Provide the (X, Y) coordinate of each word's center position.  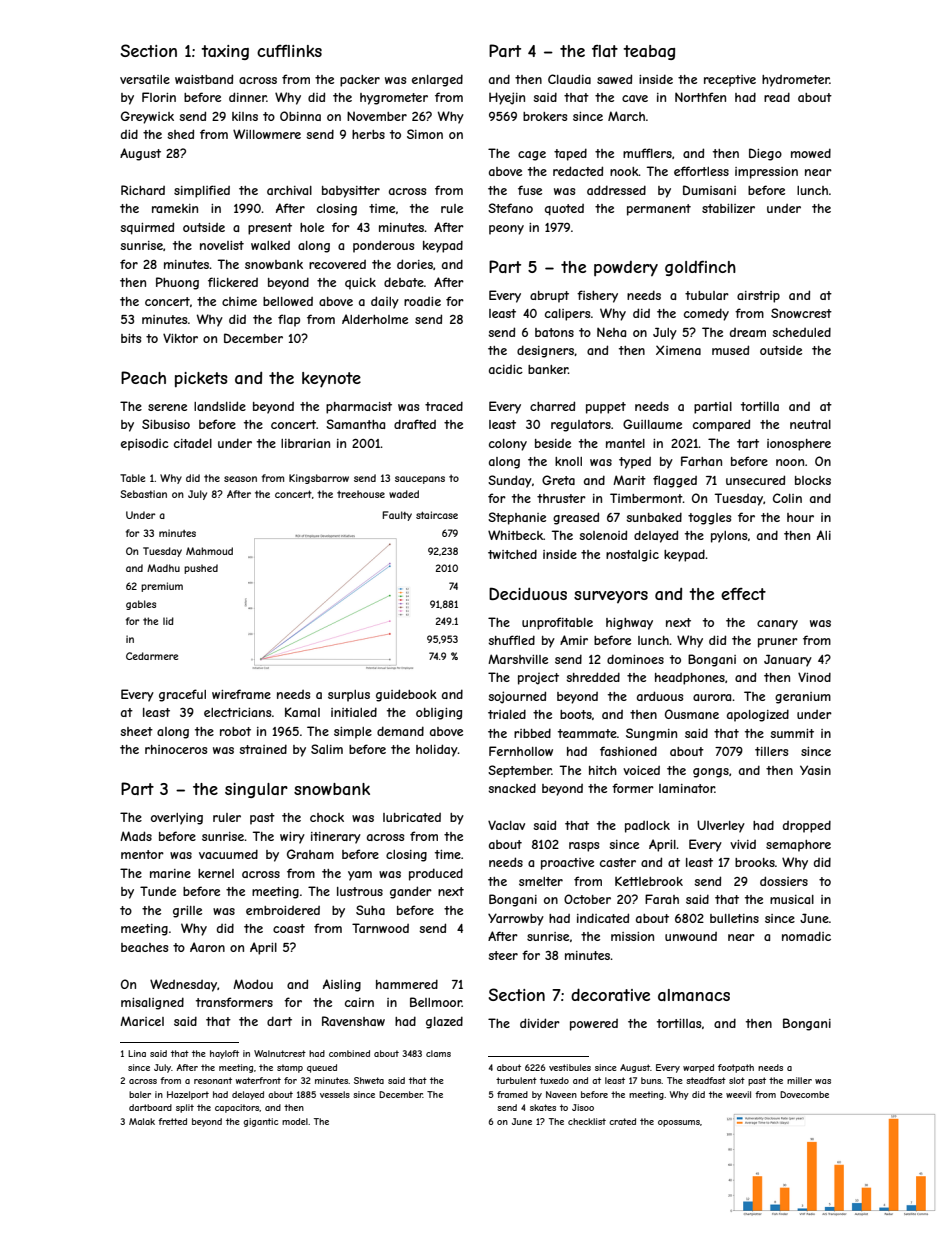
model (295, 1121)
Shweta (369, 1080)
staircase (437, 515)
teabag (649, 52)
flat (605, 51)
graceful (182, 695)
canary (777, 625)
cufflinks (289, 51)
